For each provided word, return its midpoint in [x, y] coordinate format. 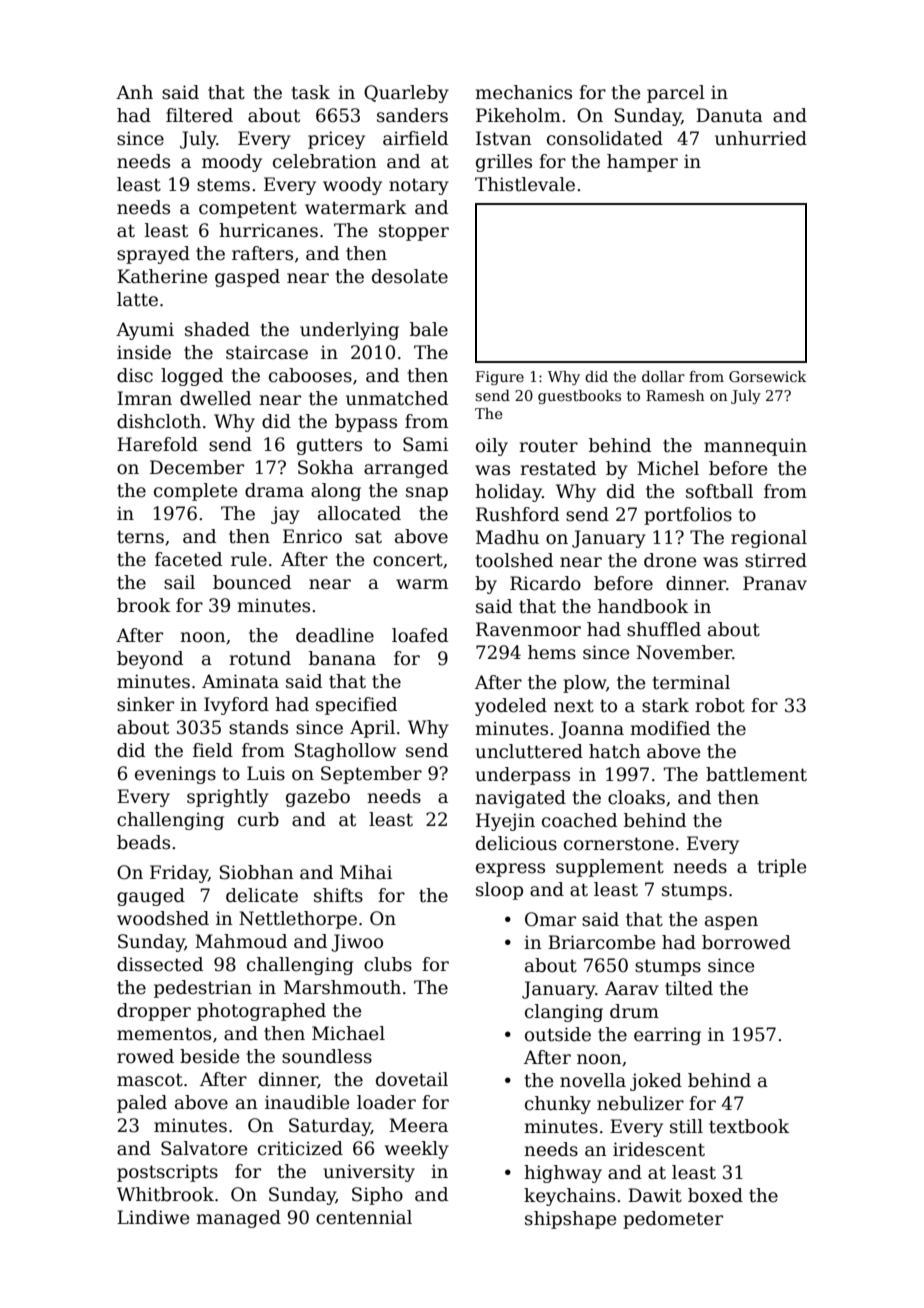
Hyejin [505, 822]
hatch [615, 751]
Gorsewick [767, 376]
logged [192, 377]
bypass [366, 423]
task [311, 92]
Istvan [504, 138]
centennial [364, 1217]
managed [238, 1219]
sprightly [228, 798]
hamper [642, 163]
